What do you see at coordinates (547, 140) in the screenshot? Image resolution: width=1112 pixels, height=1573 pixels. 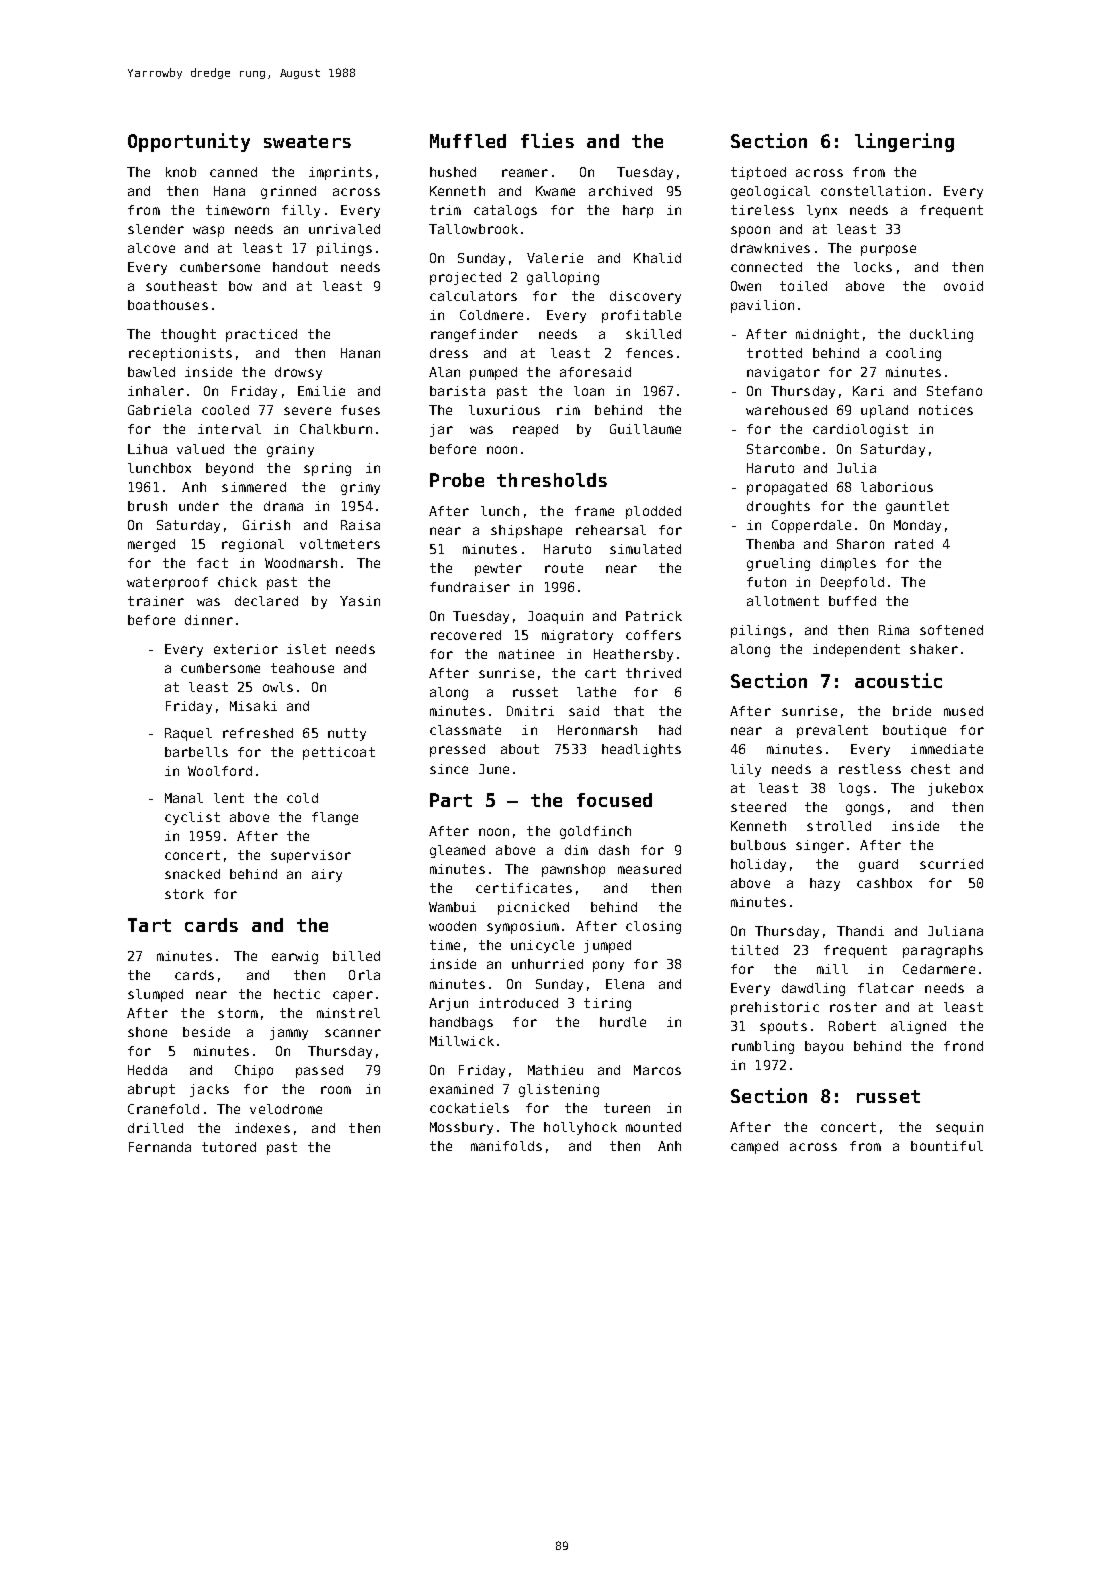 I see `flies` at bounding box center [547, 140].
